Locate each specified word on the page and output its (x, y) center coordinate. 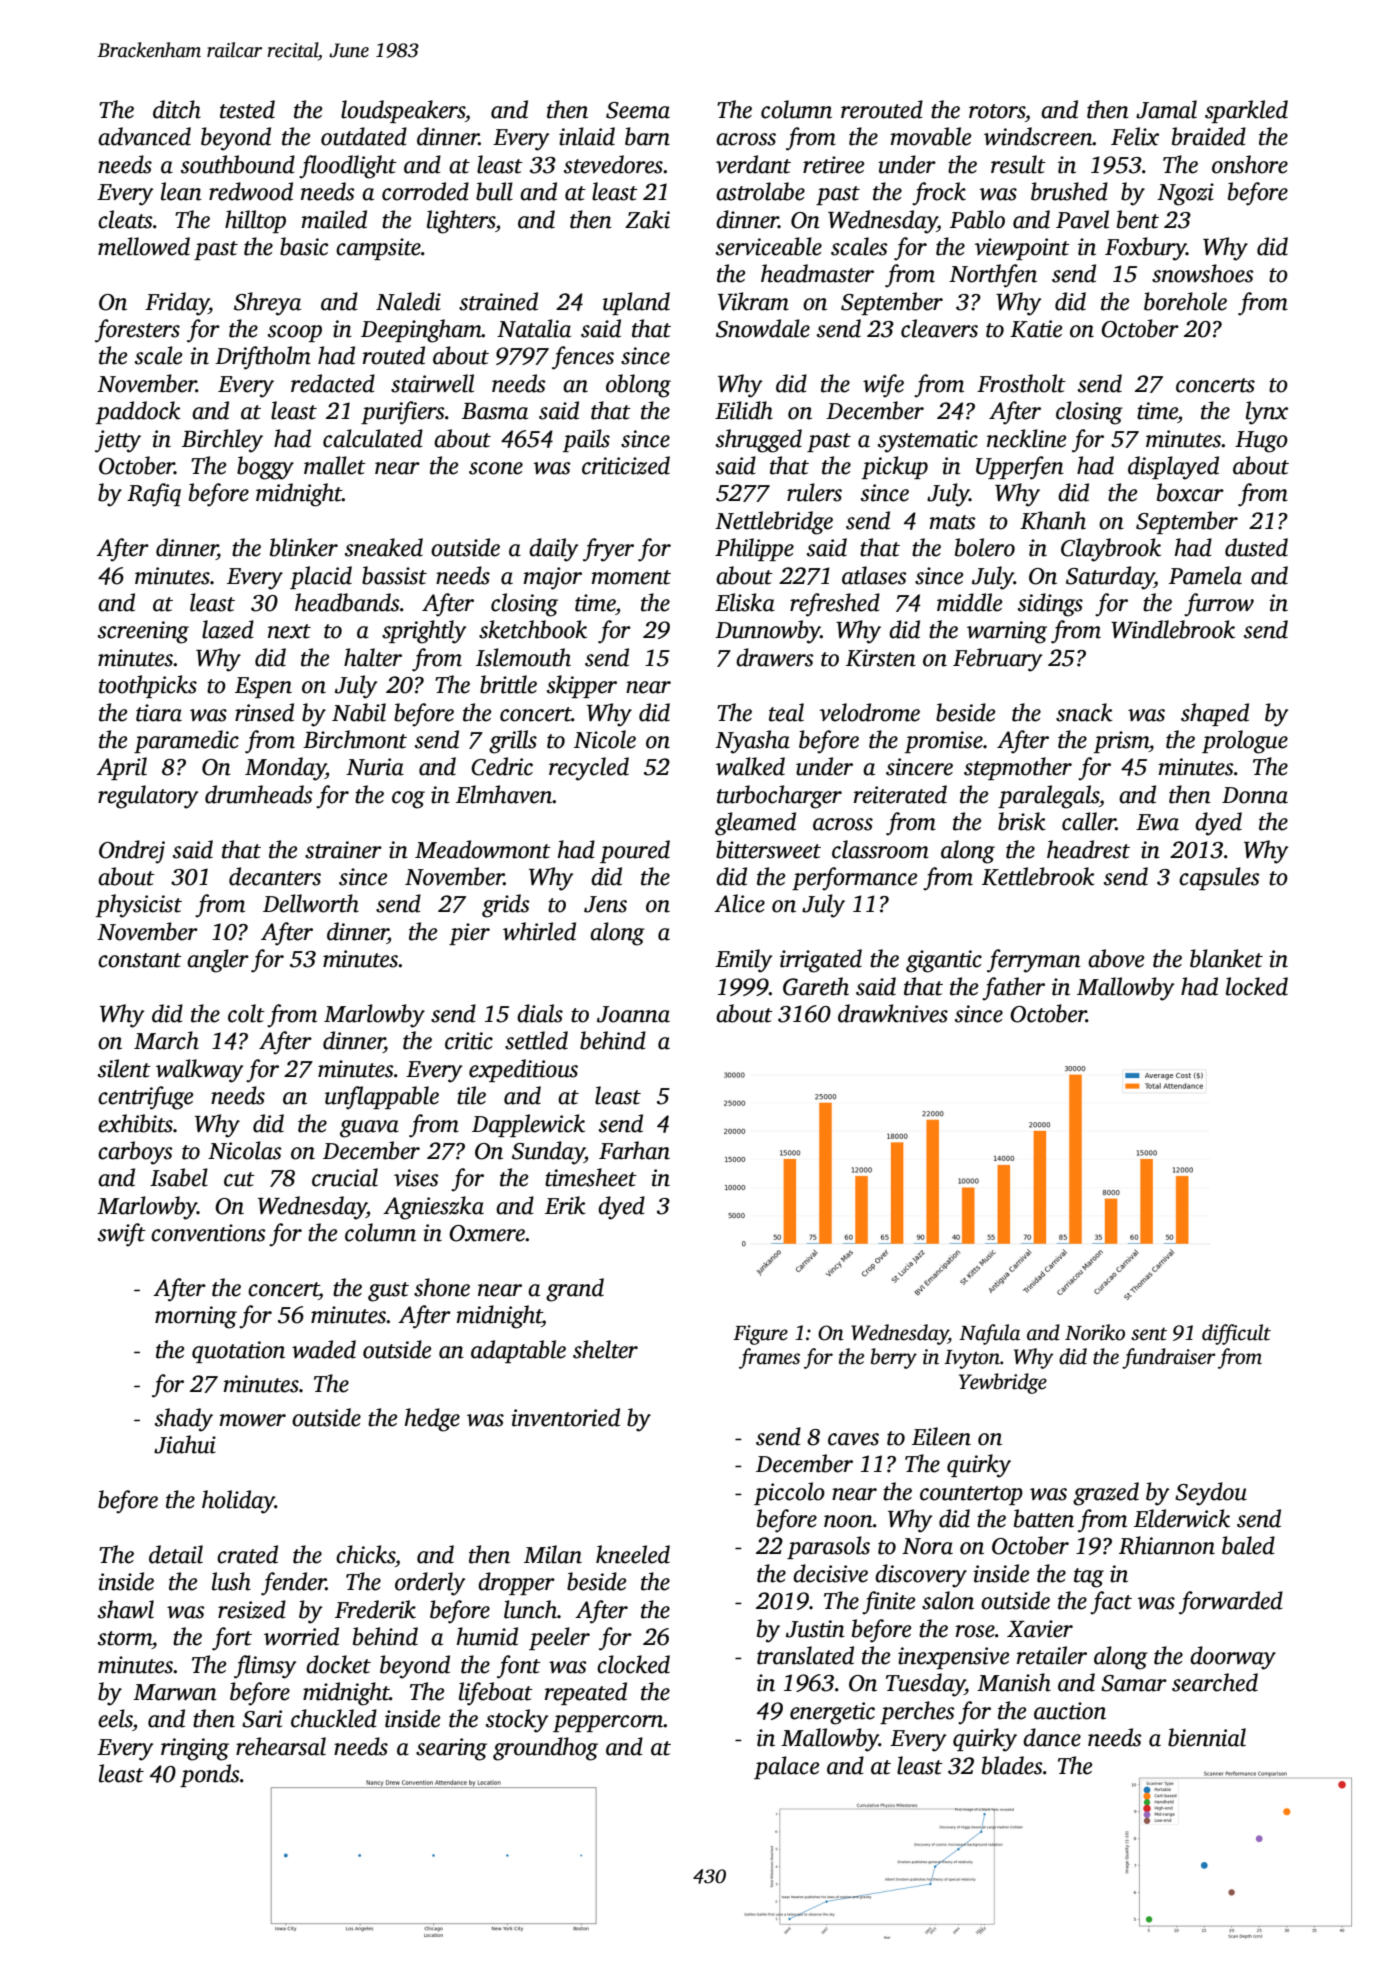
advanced (144, 136)
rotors (997, 111)
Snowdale (763, 328)
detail (176, 1554)
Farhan (634, 1150)
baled (1248, 1545)
